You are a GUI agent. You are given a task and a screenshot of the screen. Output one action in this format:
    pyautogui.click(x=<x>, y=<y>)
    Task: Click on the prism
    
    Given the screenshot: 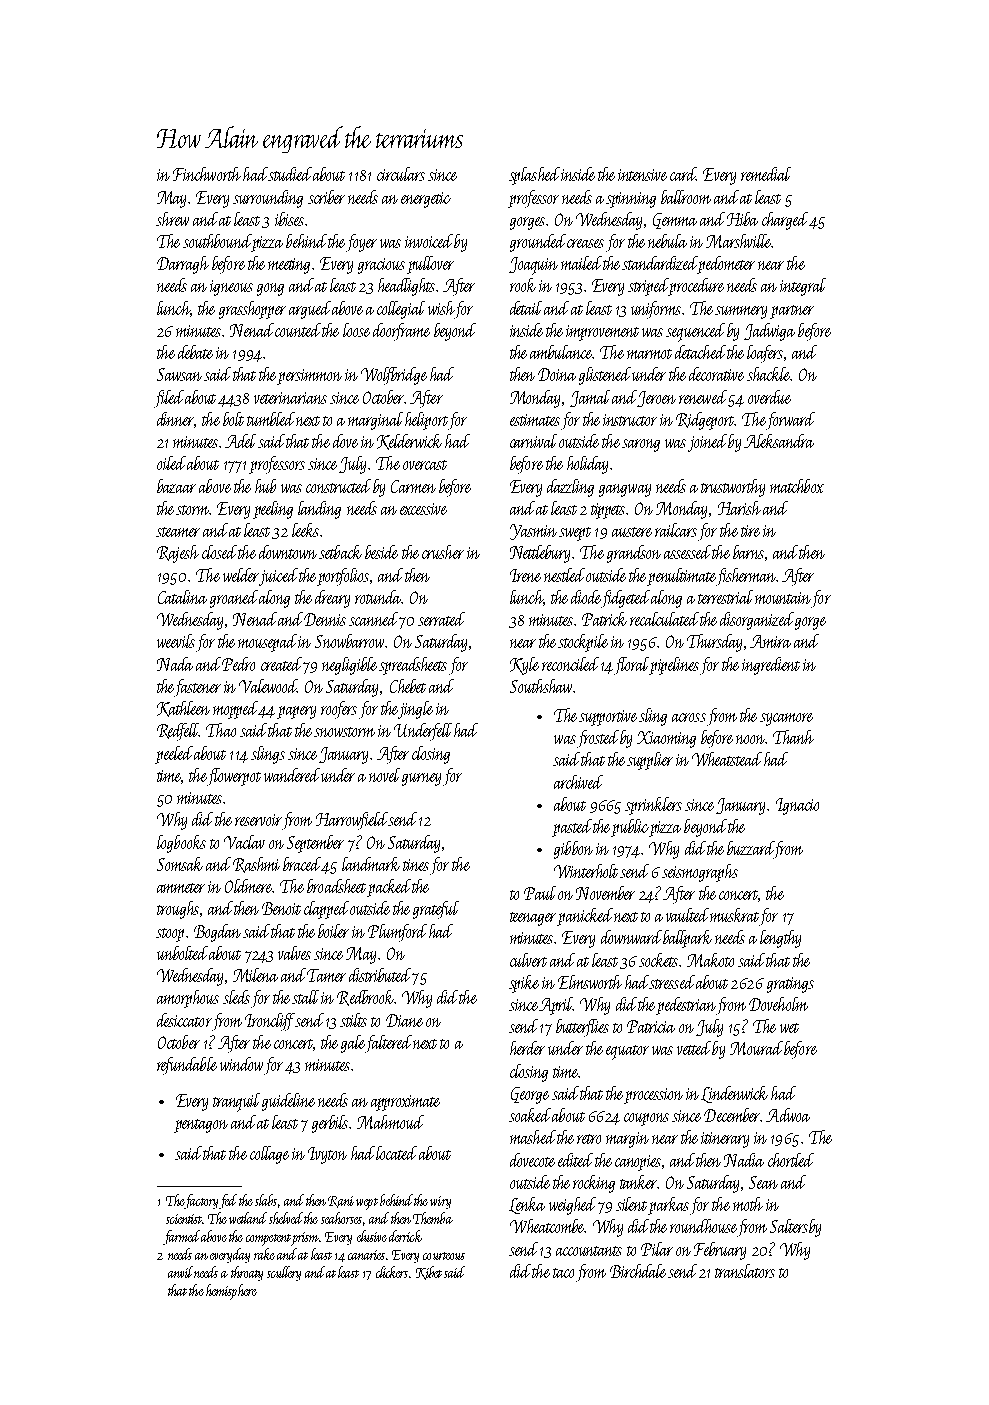 What is the action you would take?
    pyautogui.click(x=306, y=1238)
